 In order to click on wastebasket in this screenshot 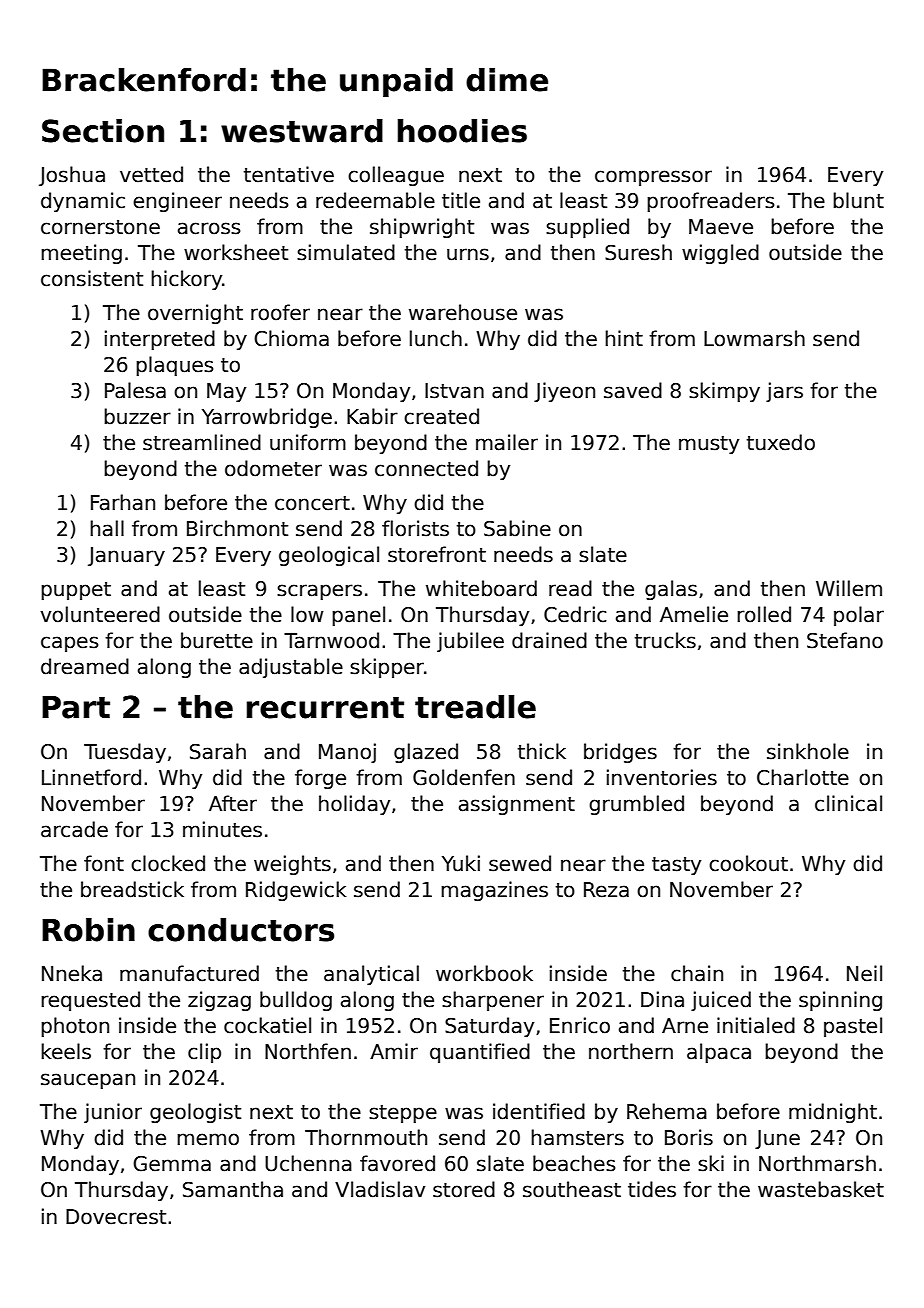, I will do `click(821, 1189)`.
